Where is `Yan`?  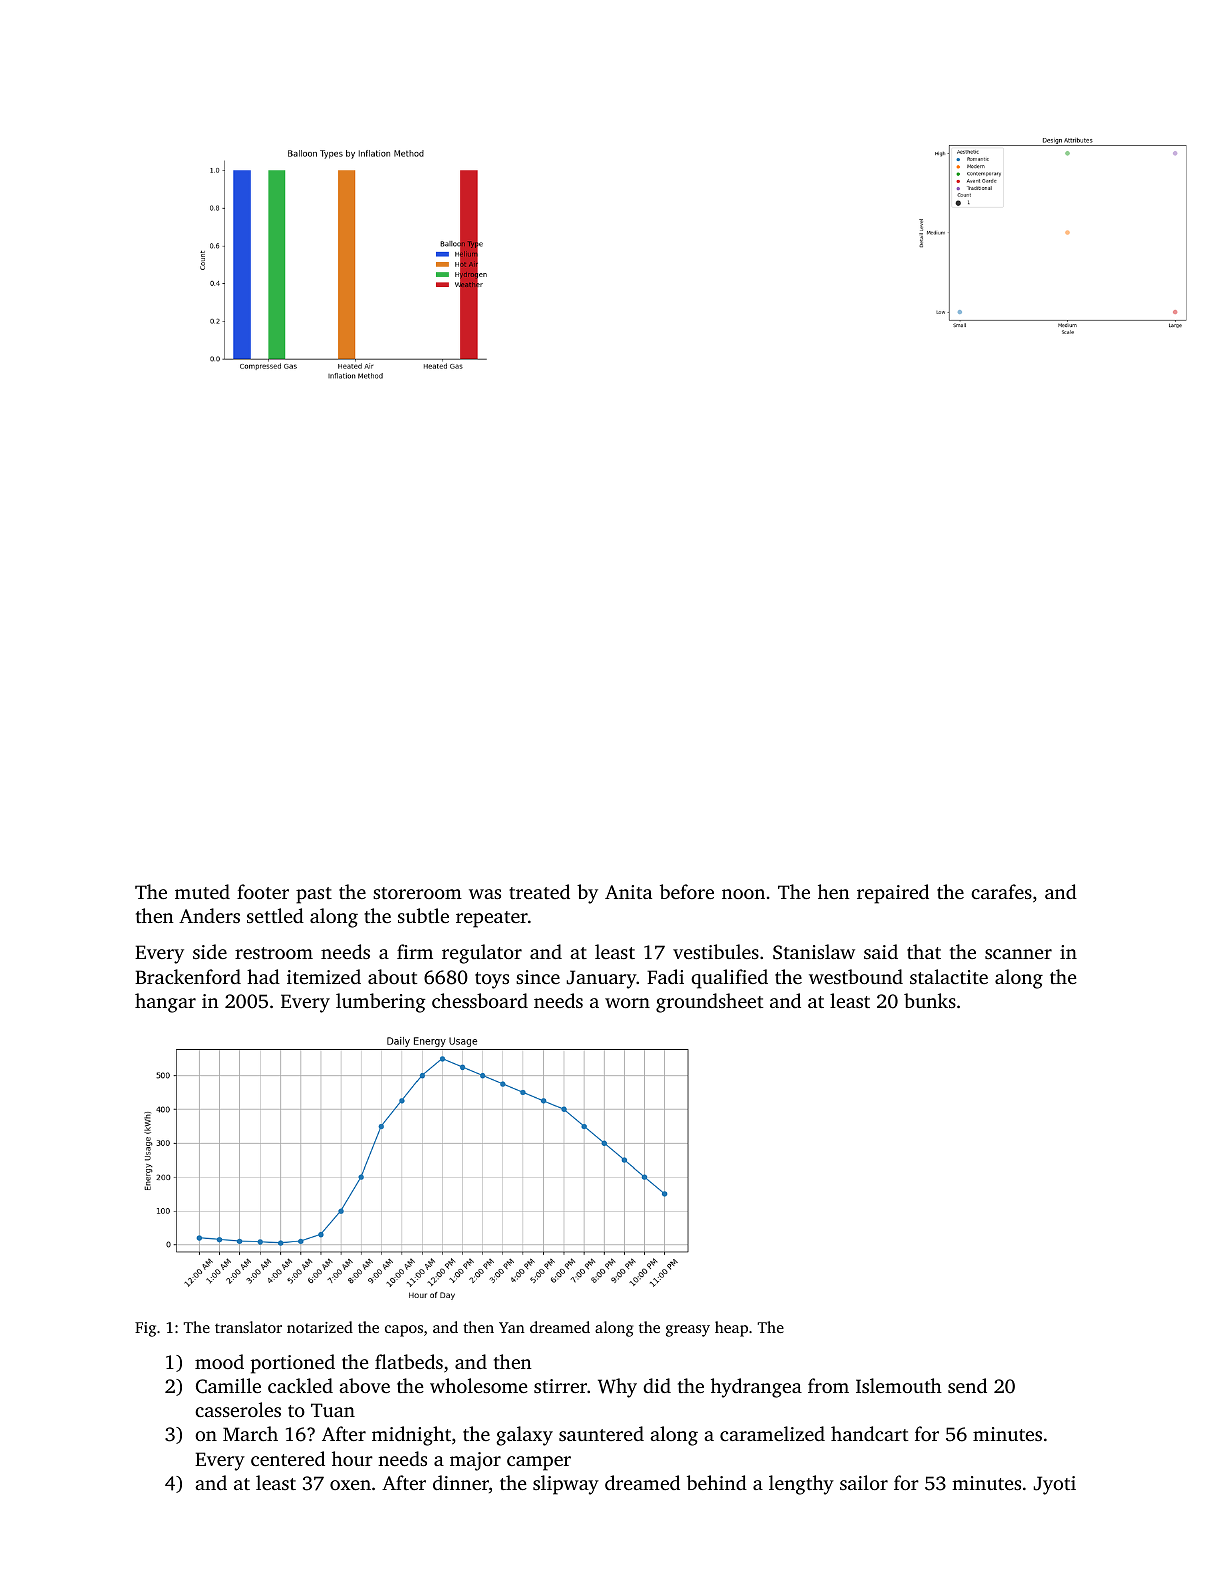
Yan is located at coordinates (512, 1327).
